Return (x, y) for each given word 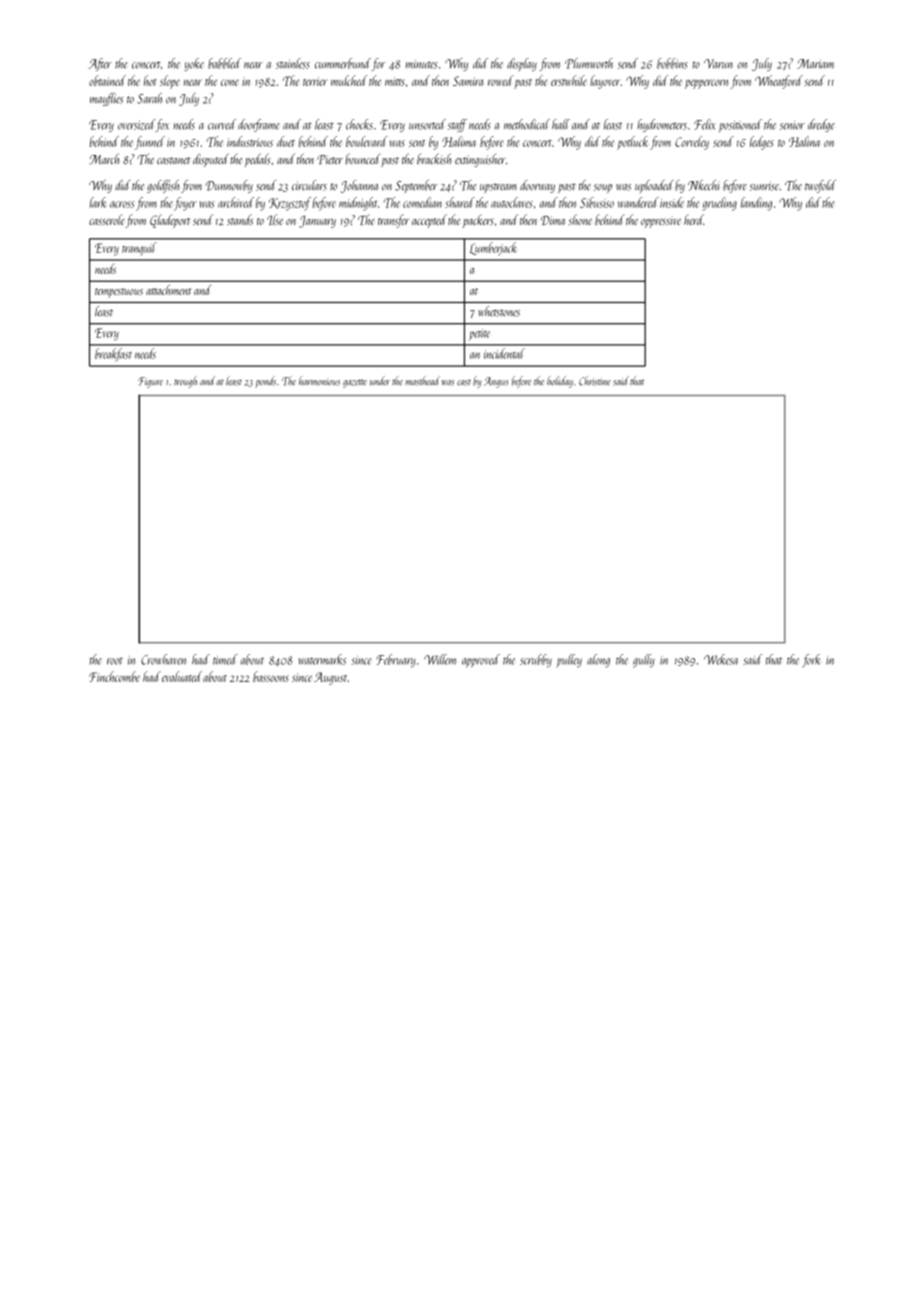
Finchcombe (114, 676)
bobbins (672, 63)
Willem (440, 659)
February (396, 661)
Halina (804, 141)
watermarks (322, 659)
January (317, 222)
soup (603, 188)
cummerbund (343, 63)
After (100, 64)
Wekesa (721, 659)
